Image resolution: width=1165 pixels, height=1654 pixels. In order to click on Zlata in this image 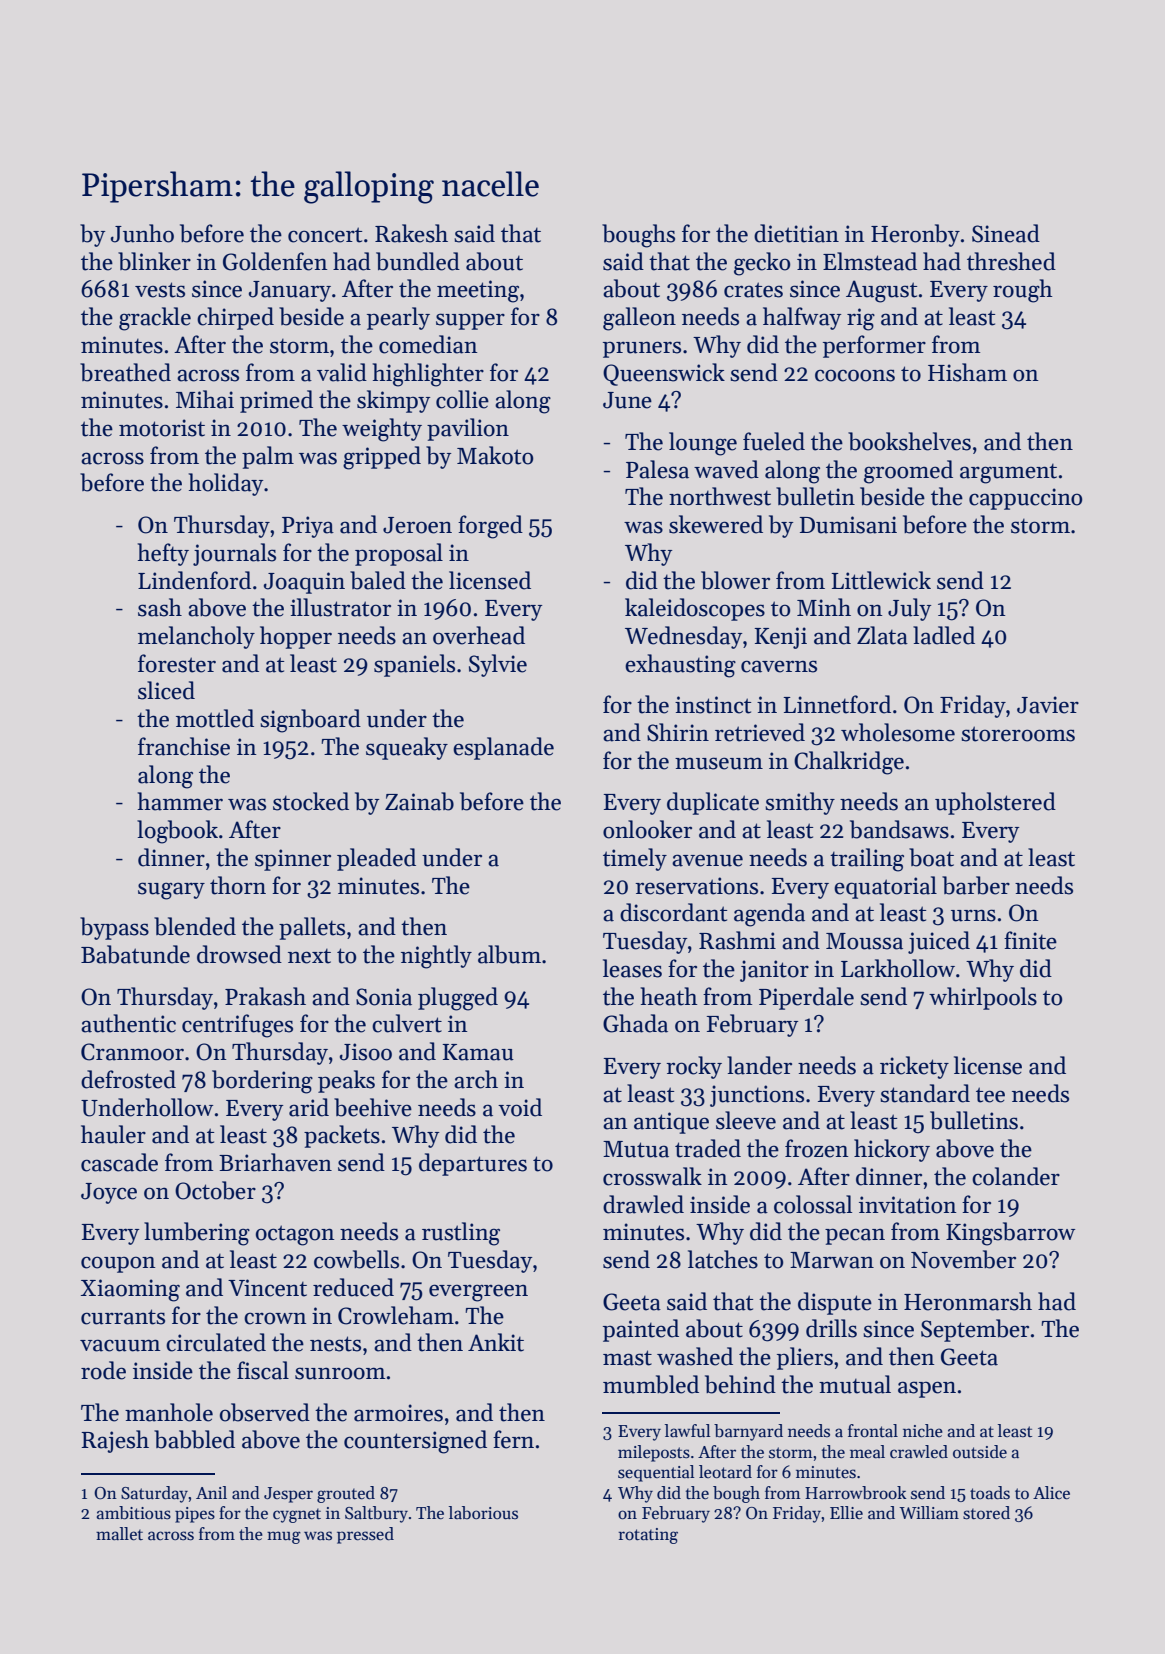, I will do `click(882, 635)`.
